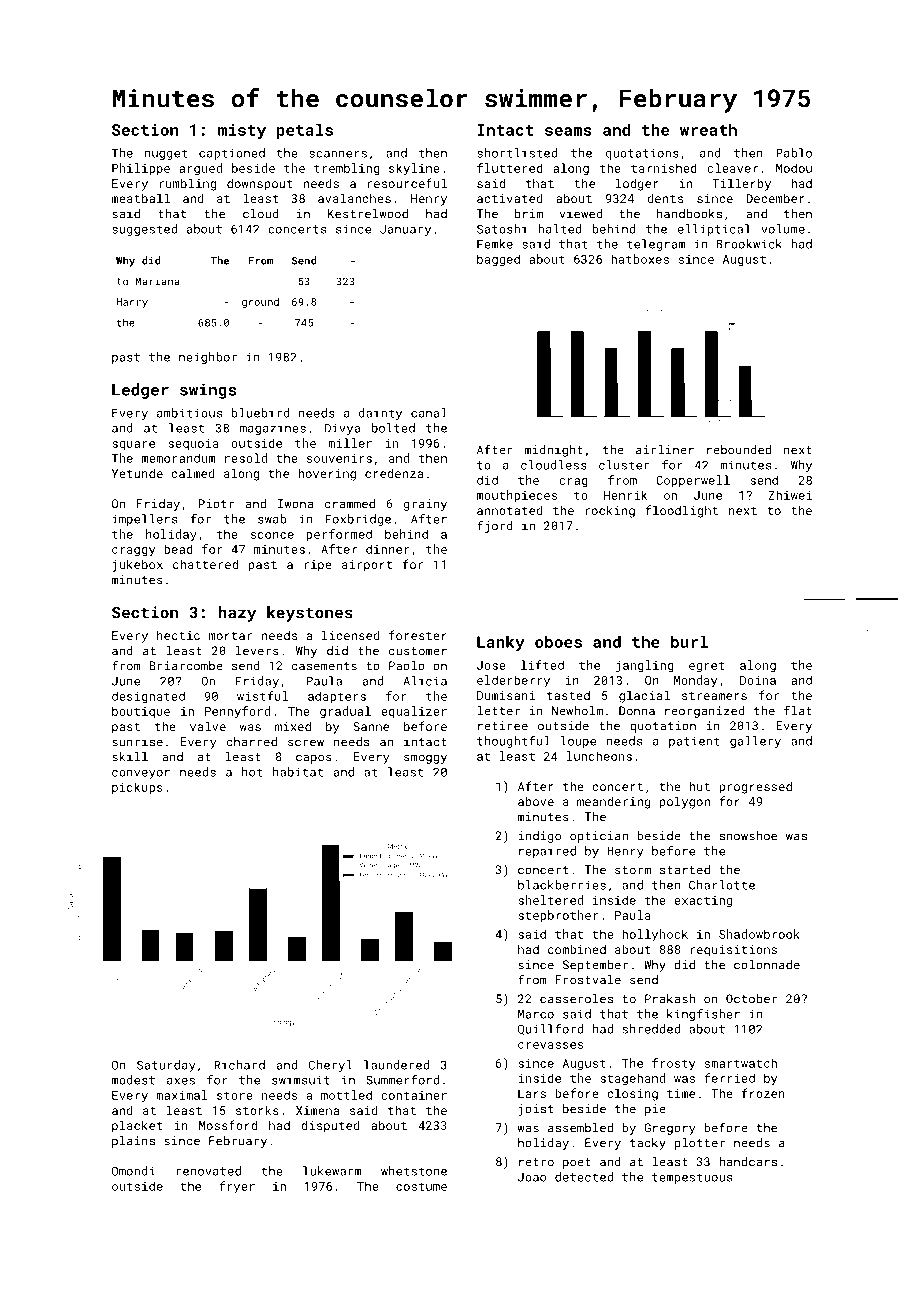  What do you see at coordinates (337, 697) in the screenshot?
I see `adapters` at bounding box center [337, 697].
